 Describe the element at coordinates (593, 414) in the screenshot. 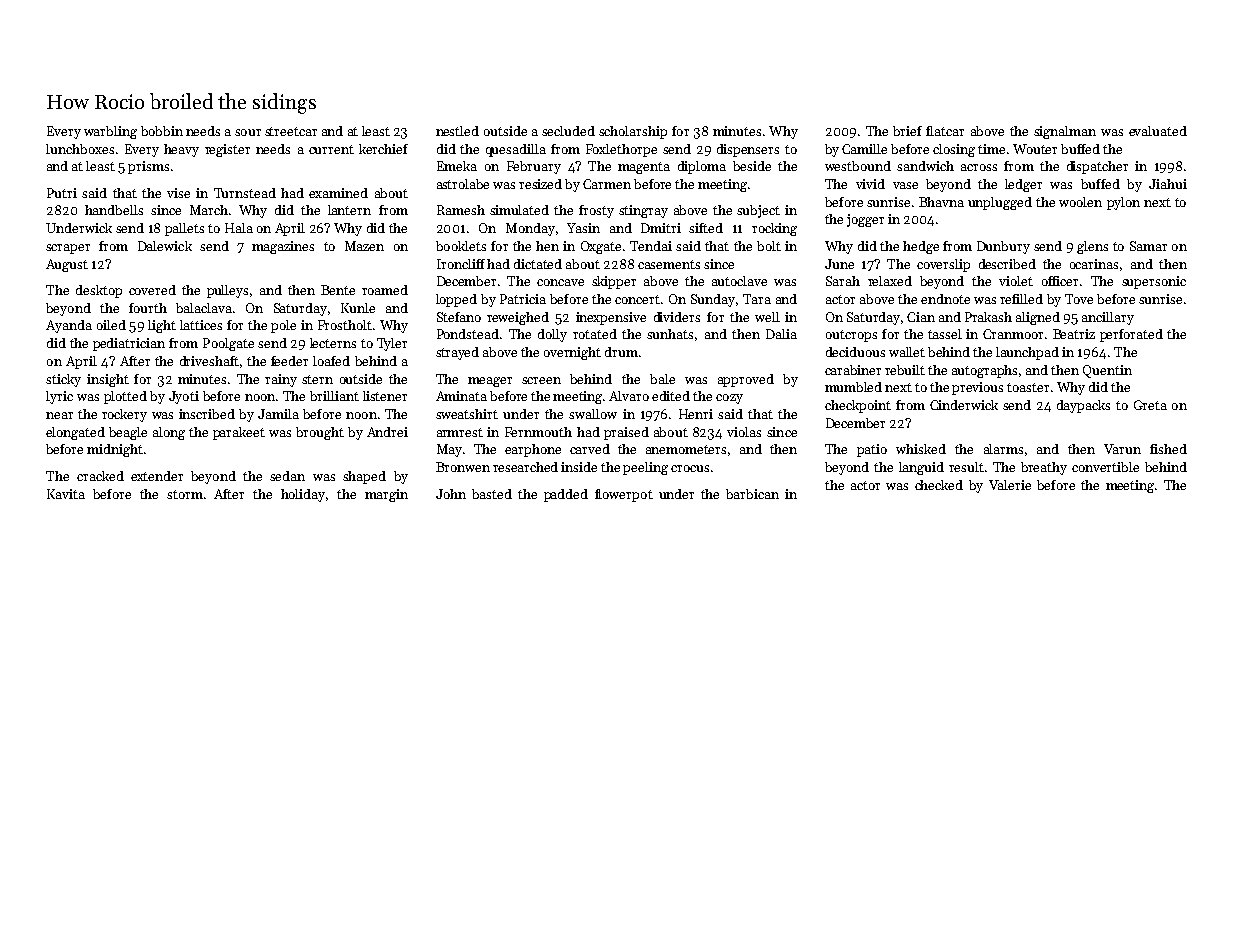

I see `swallow` at that location.
